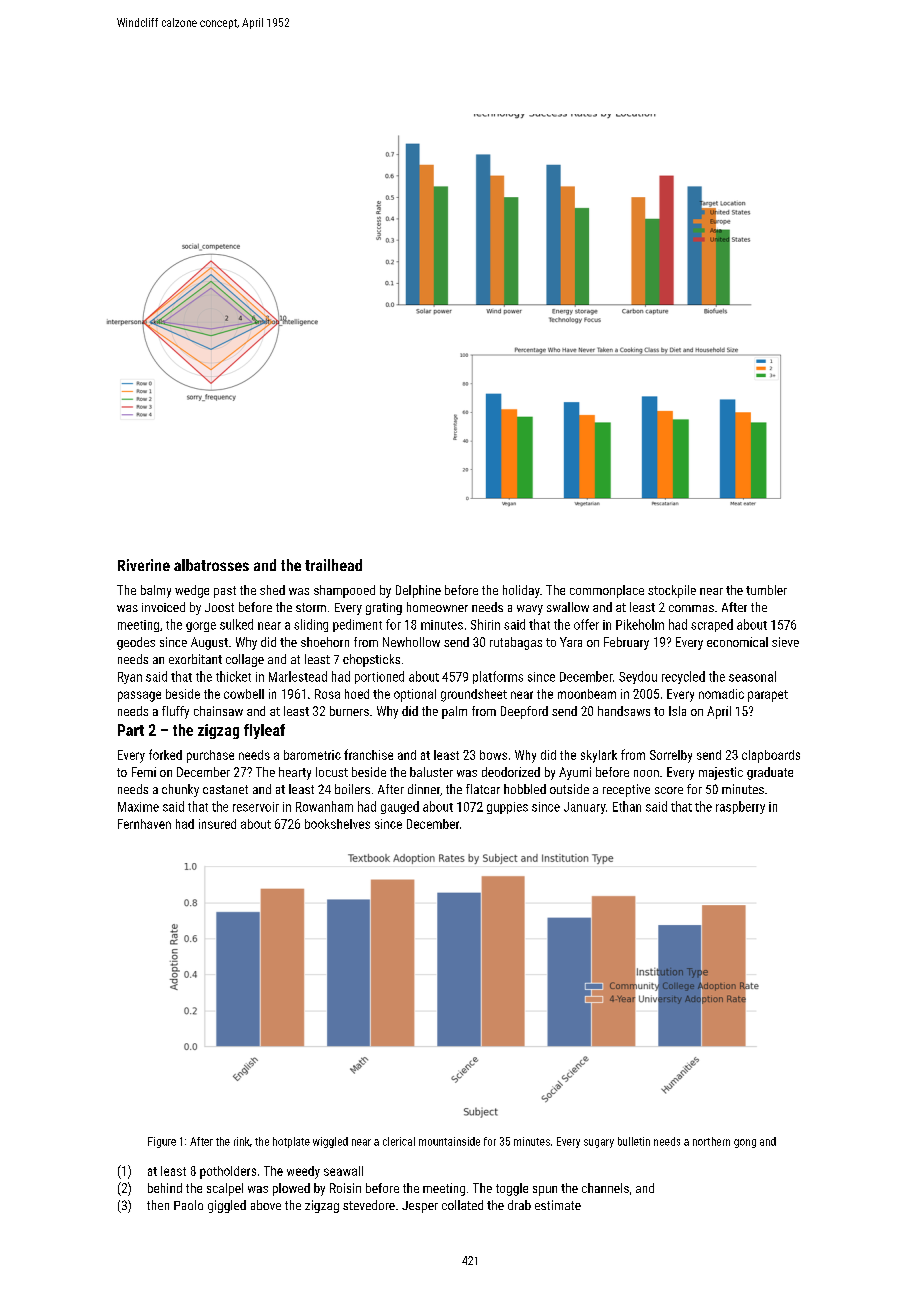  Describe the element at coordinates (521, 591) in the page. I see `holiday` at that location.
